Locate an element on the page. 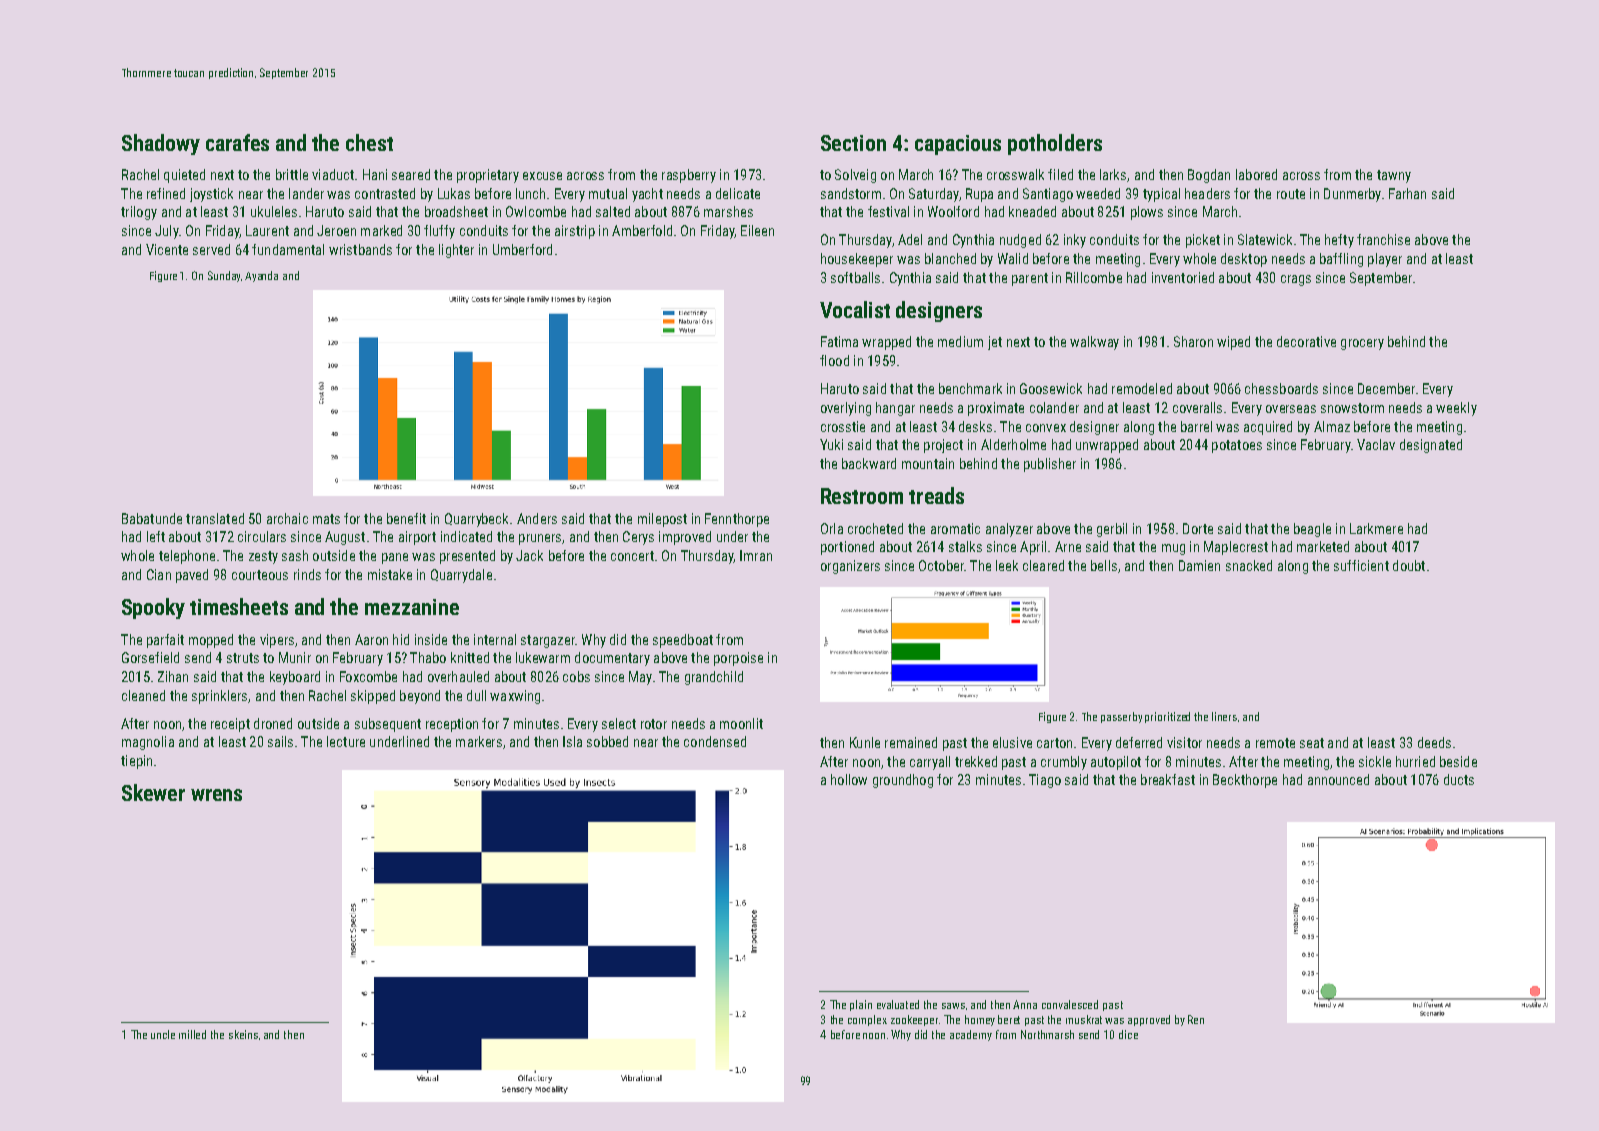 The height and width of the document is (1131, 1599). tawny is located at coordinates (1394, 176).
